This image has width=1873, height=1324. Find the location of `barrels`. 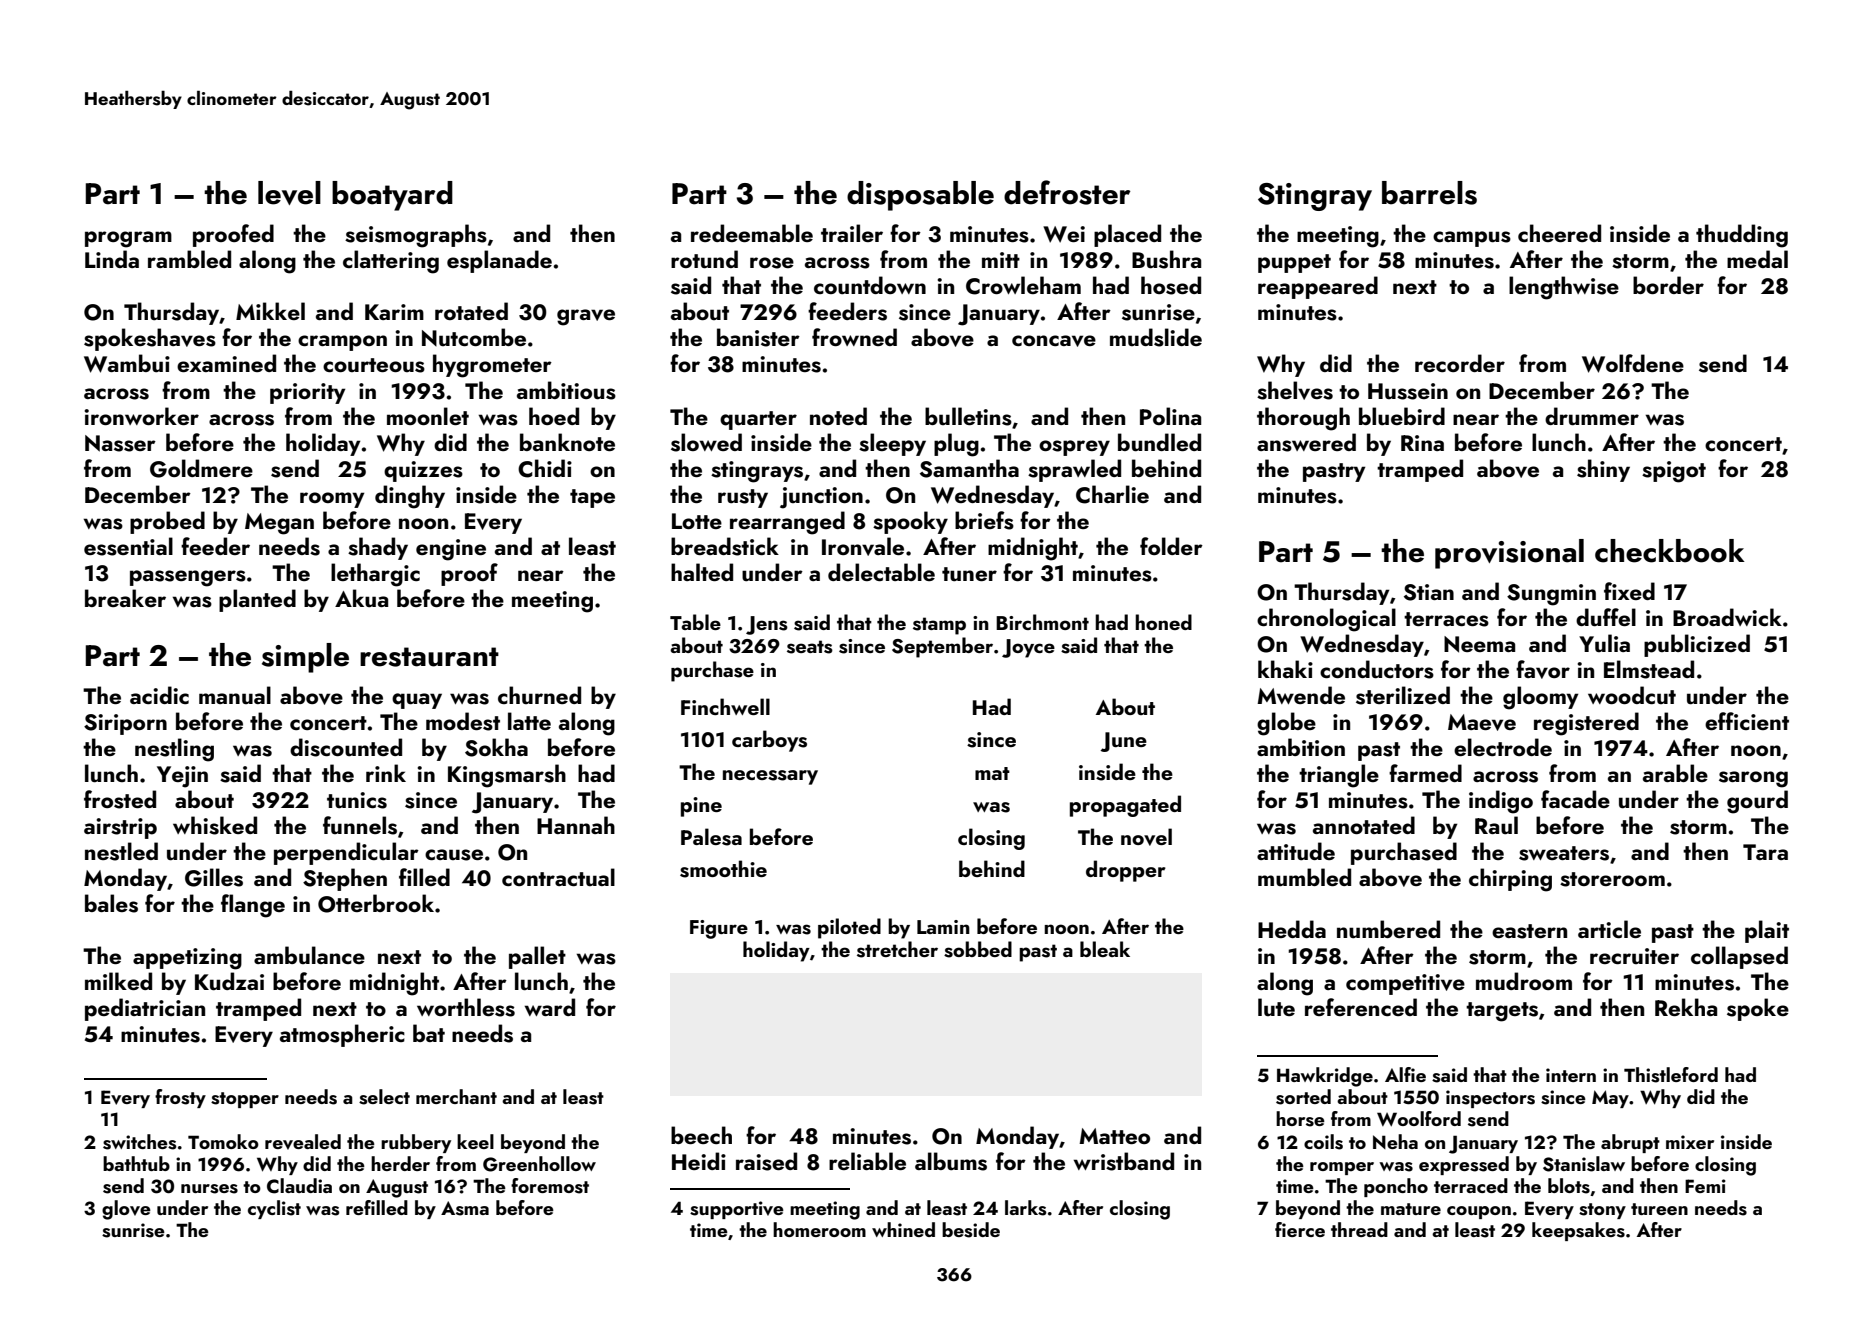

barrels is located at coordinates (1429, 193).
